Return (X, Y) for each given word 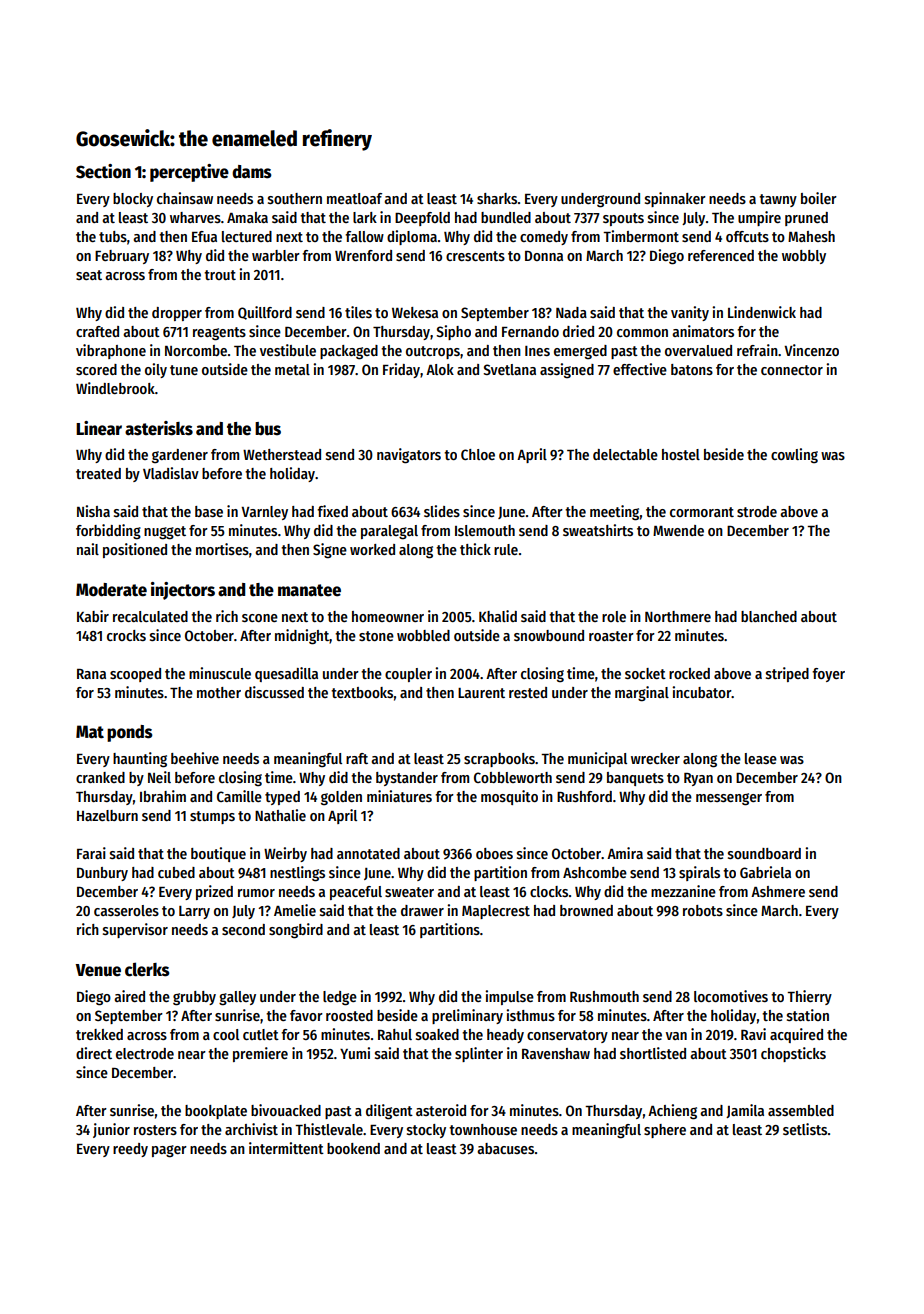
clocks (549, 891)
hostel (681, 454)
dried (578, 331)
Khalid (498, 616)
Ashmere (778, 891)
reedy (130, 1150)
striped (787, 674)
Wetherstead (282, 454)
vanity (690, 313)
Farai (91, 853)
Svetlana (509, 369)
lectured (247, 236)
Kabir (93, 616)
